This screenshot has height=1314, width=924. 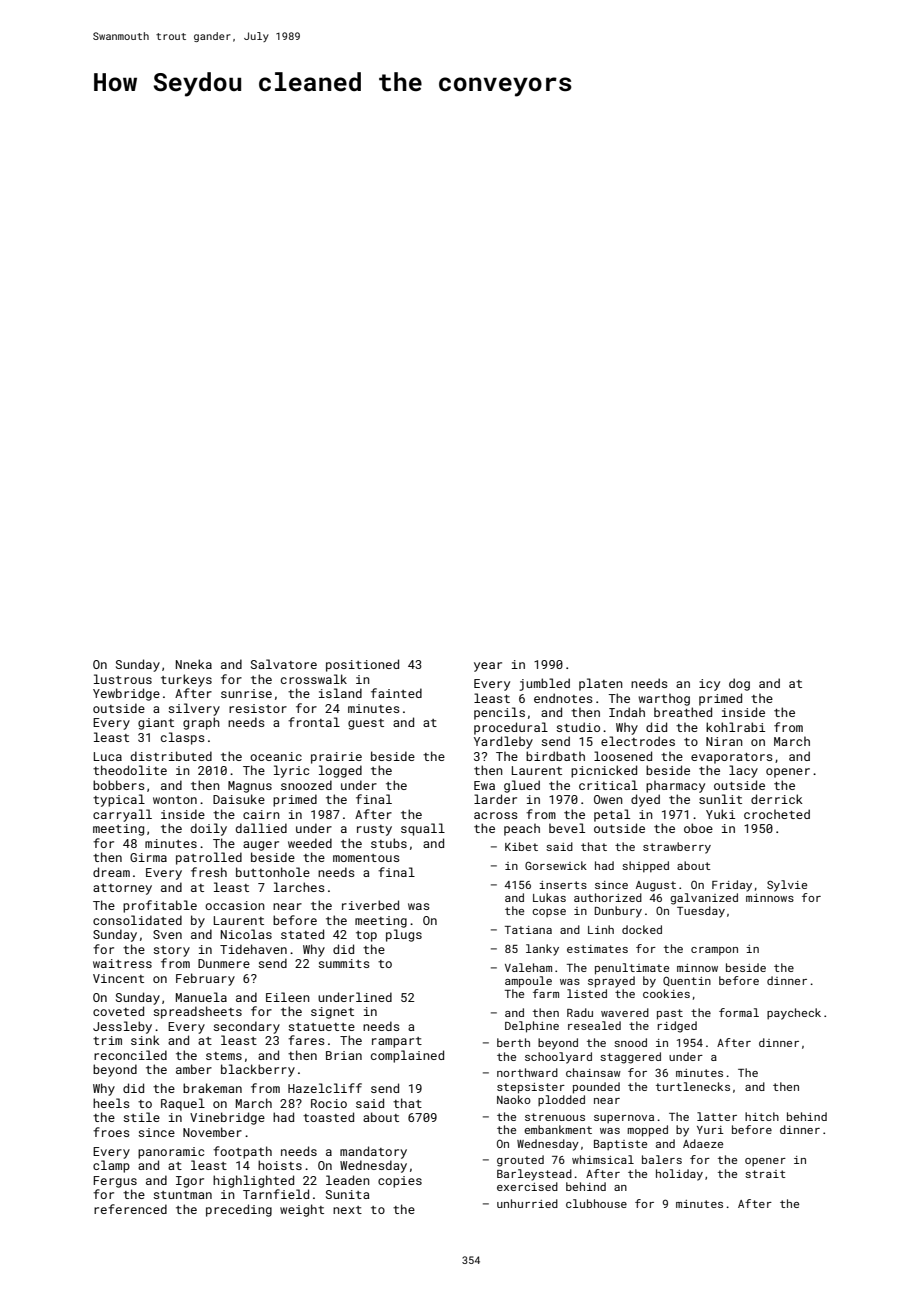 What do you see at coordinates (130, 1209) in the screenshot?
I see `referenced` at bounding box center [130, 1209].
